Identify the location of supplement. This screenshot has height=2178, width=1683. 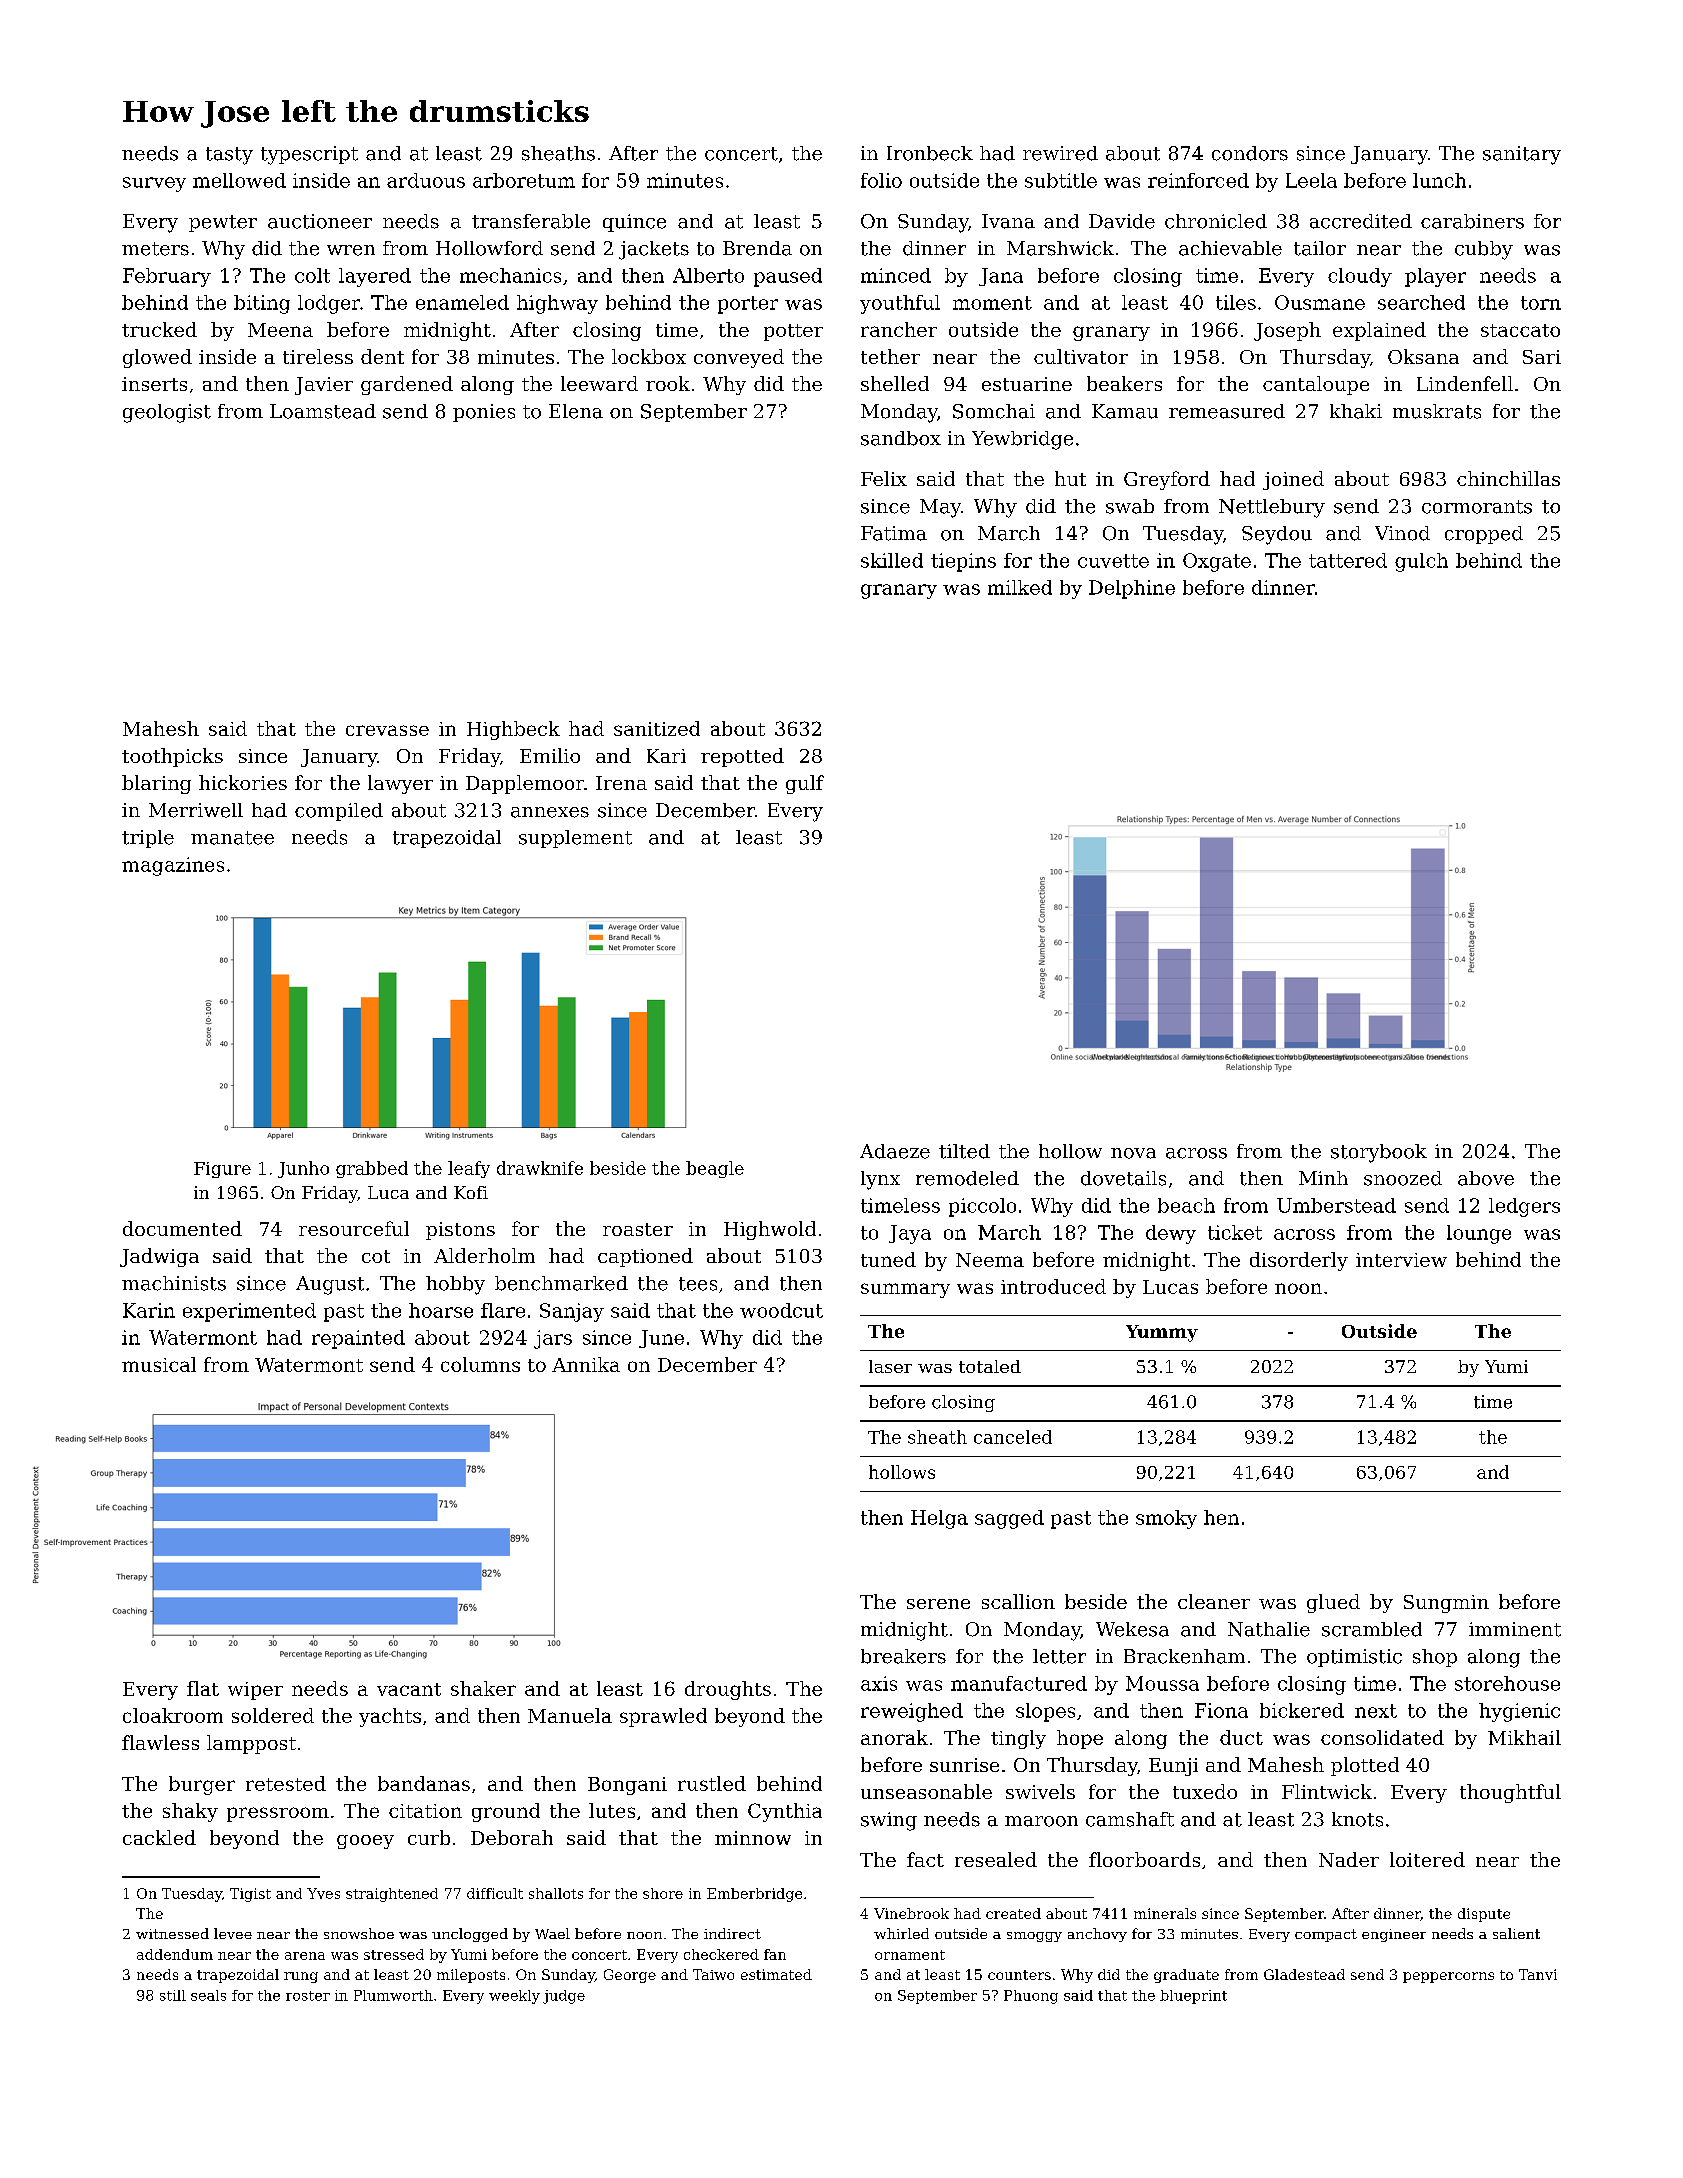
(575, 839).
